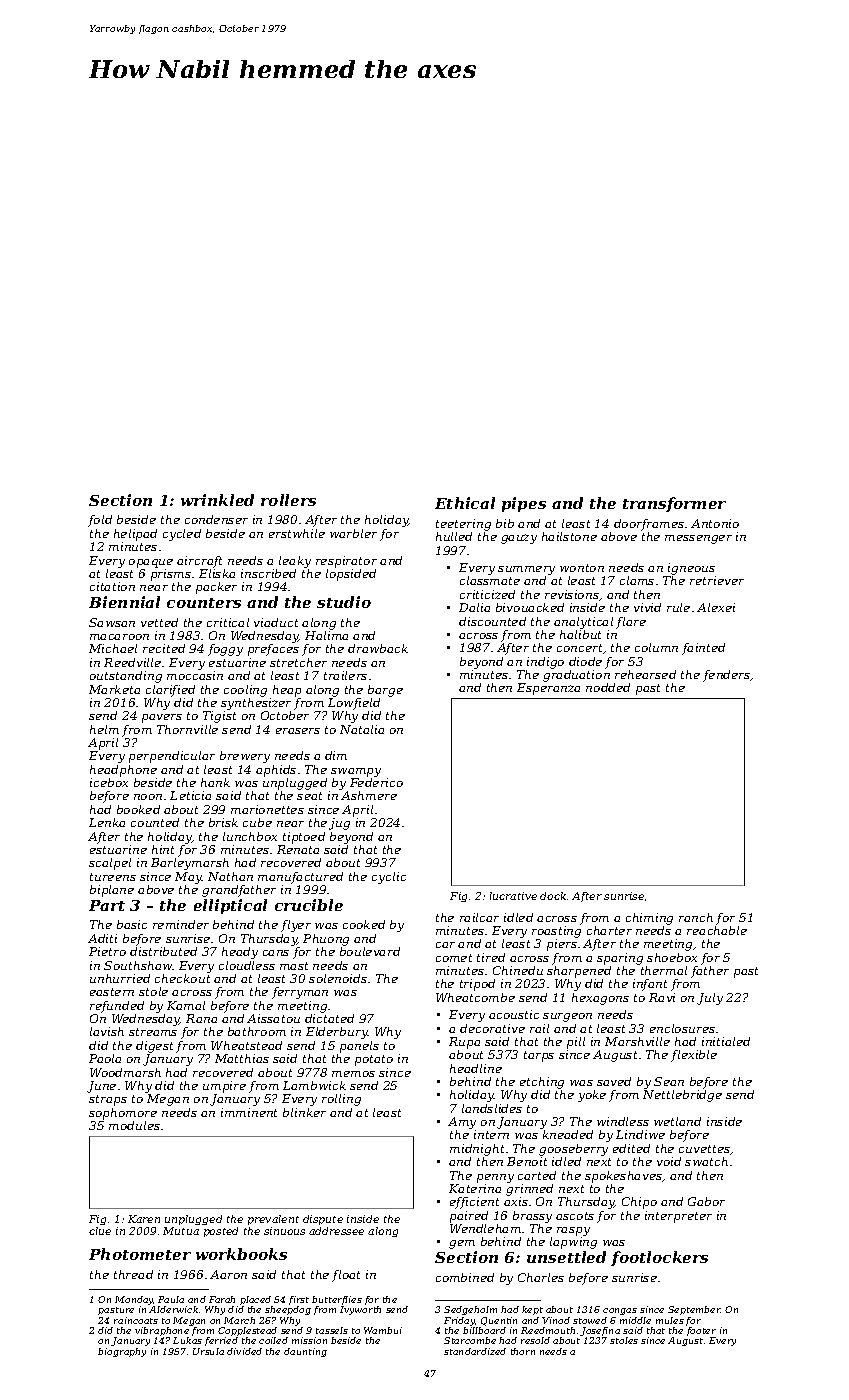  I want to click on Wambui, so click(383, 1330).
